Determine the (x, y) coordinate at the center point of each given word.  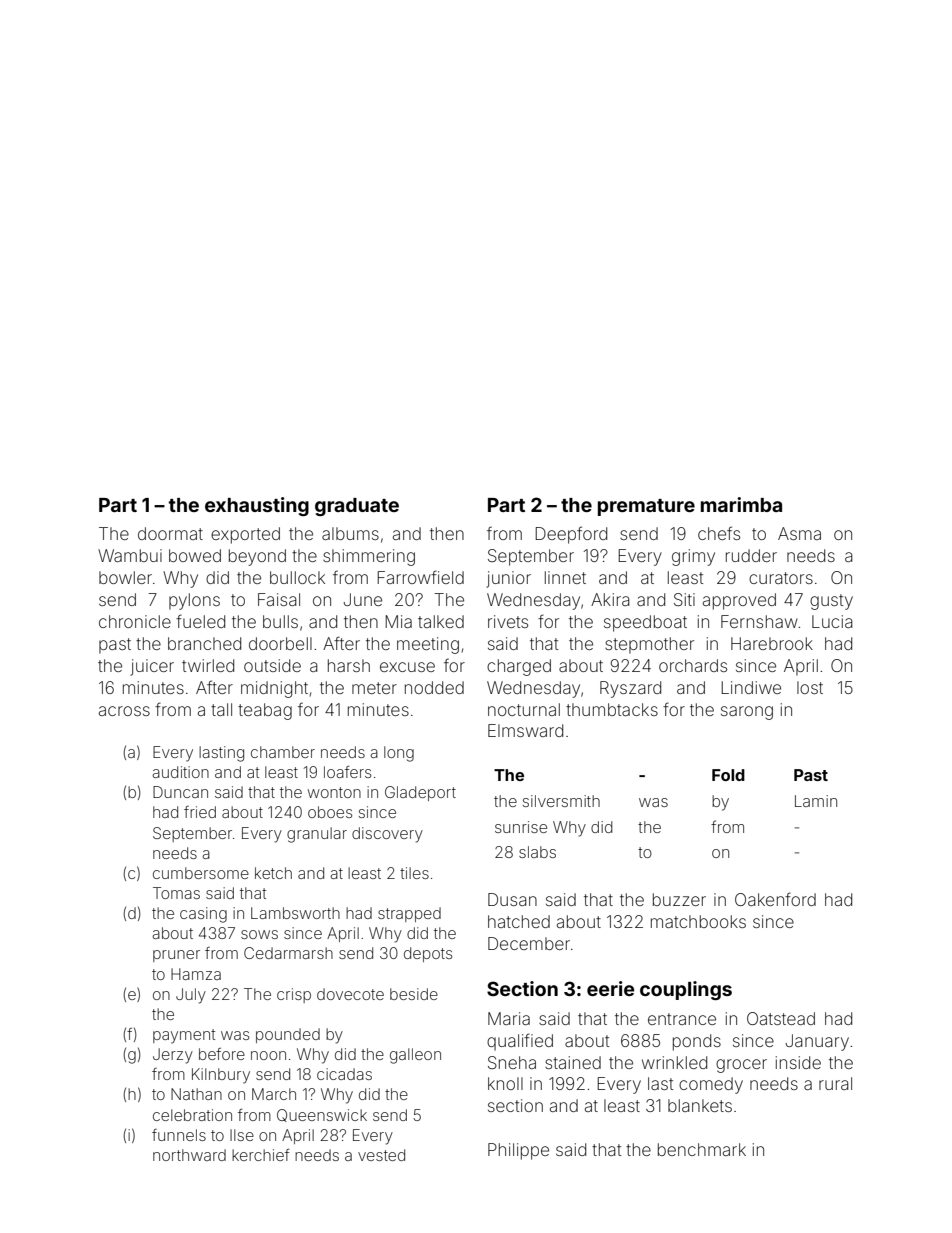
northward (189, 1155)
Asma (799, 533)
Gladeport (420, 793)
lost (810, 687)
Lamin (816, 801)
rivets (508, 621)
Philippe (518, 1151)
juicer (152, 667)
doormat (170, 533)
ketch (273, 873)
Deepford (571, 535)
